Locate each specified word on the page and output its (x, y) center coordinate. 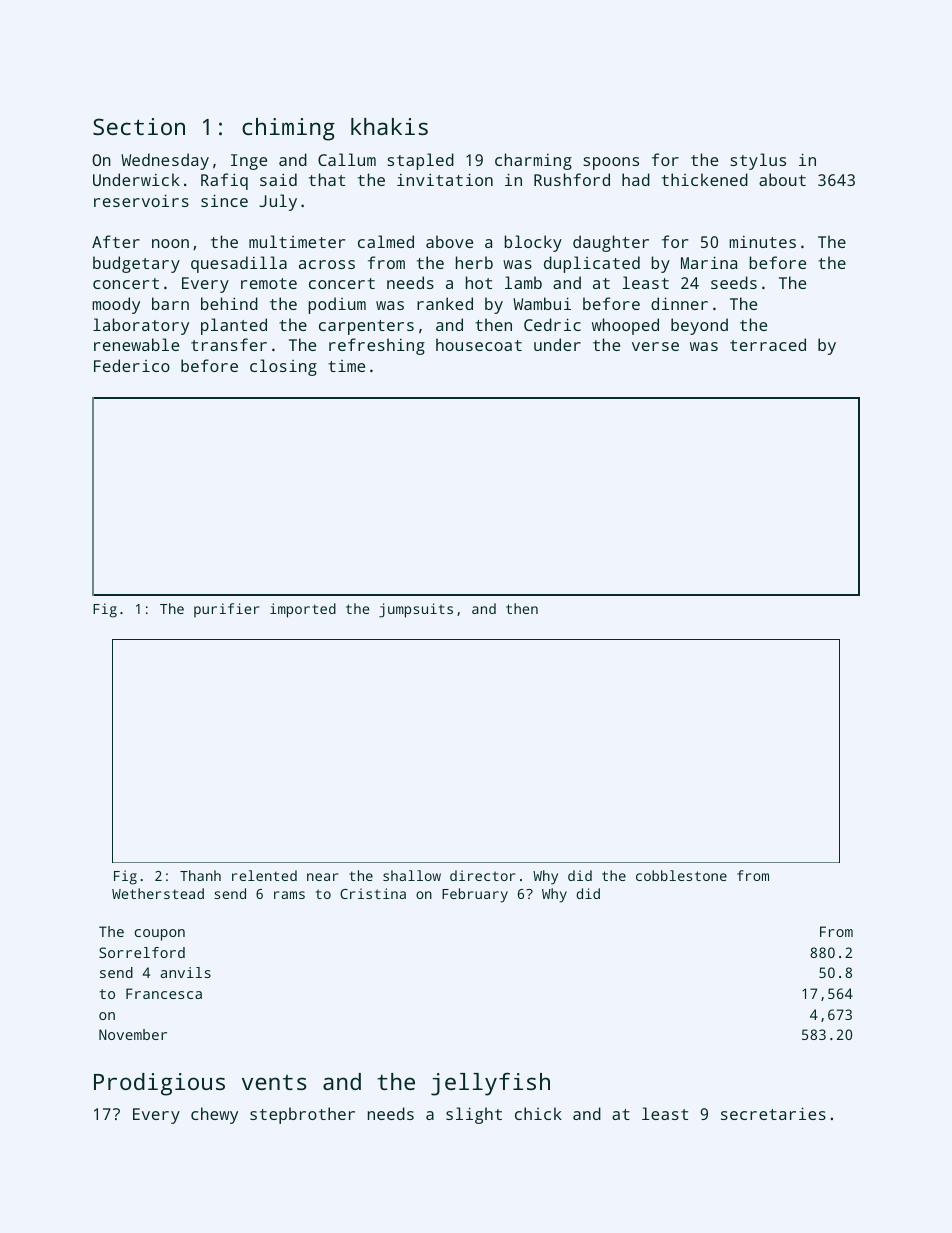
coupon (160, 935)
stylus (758, 161)
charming (533, 161)
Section (139, 126)
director (482, 875)
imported (303, 610)
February (475, 895)
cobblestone (681, 875)
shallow (412, 875)
